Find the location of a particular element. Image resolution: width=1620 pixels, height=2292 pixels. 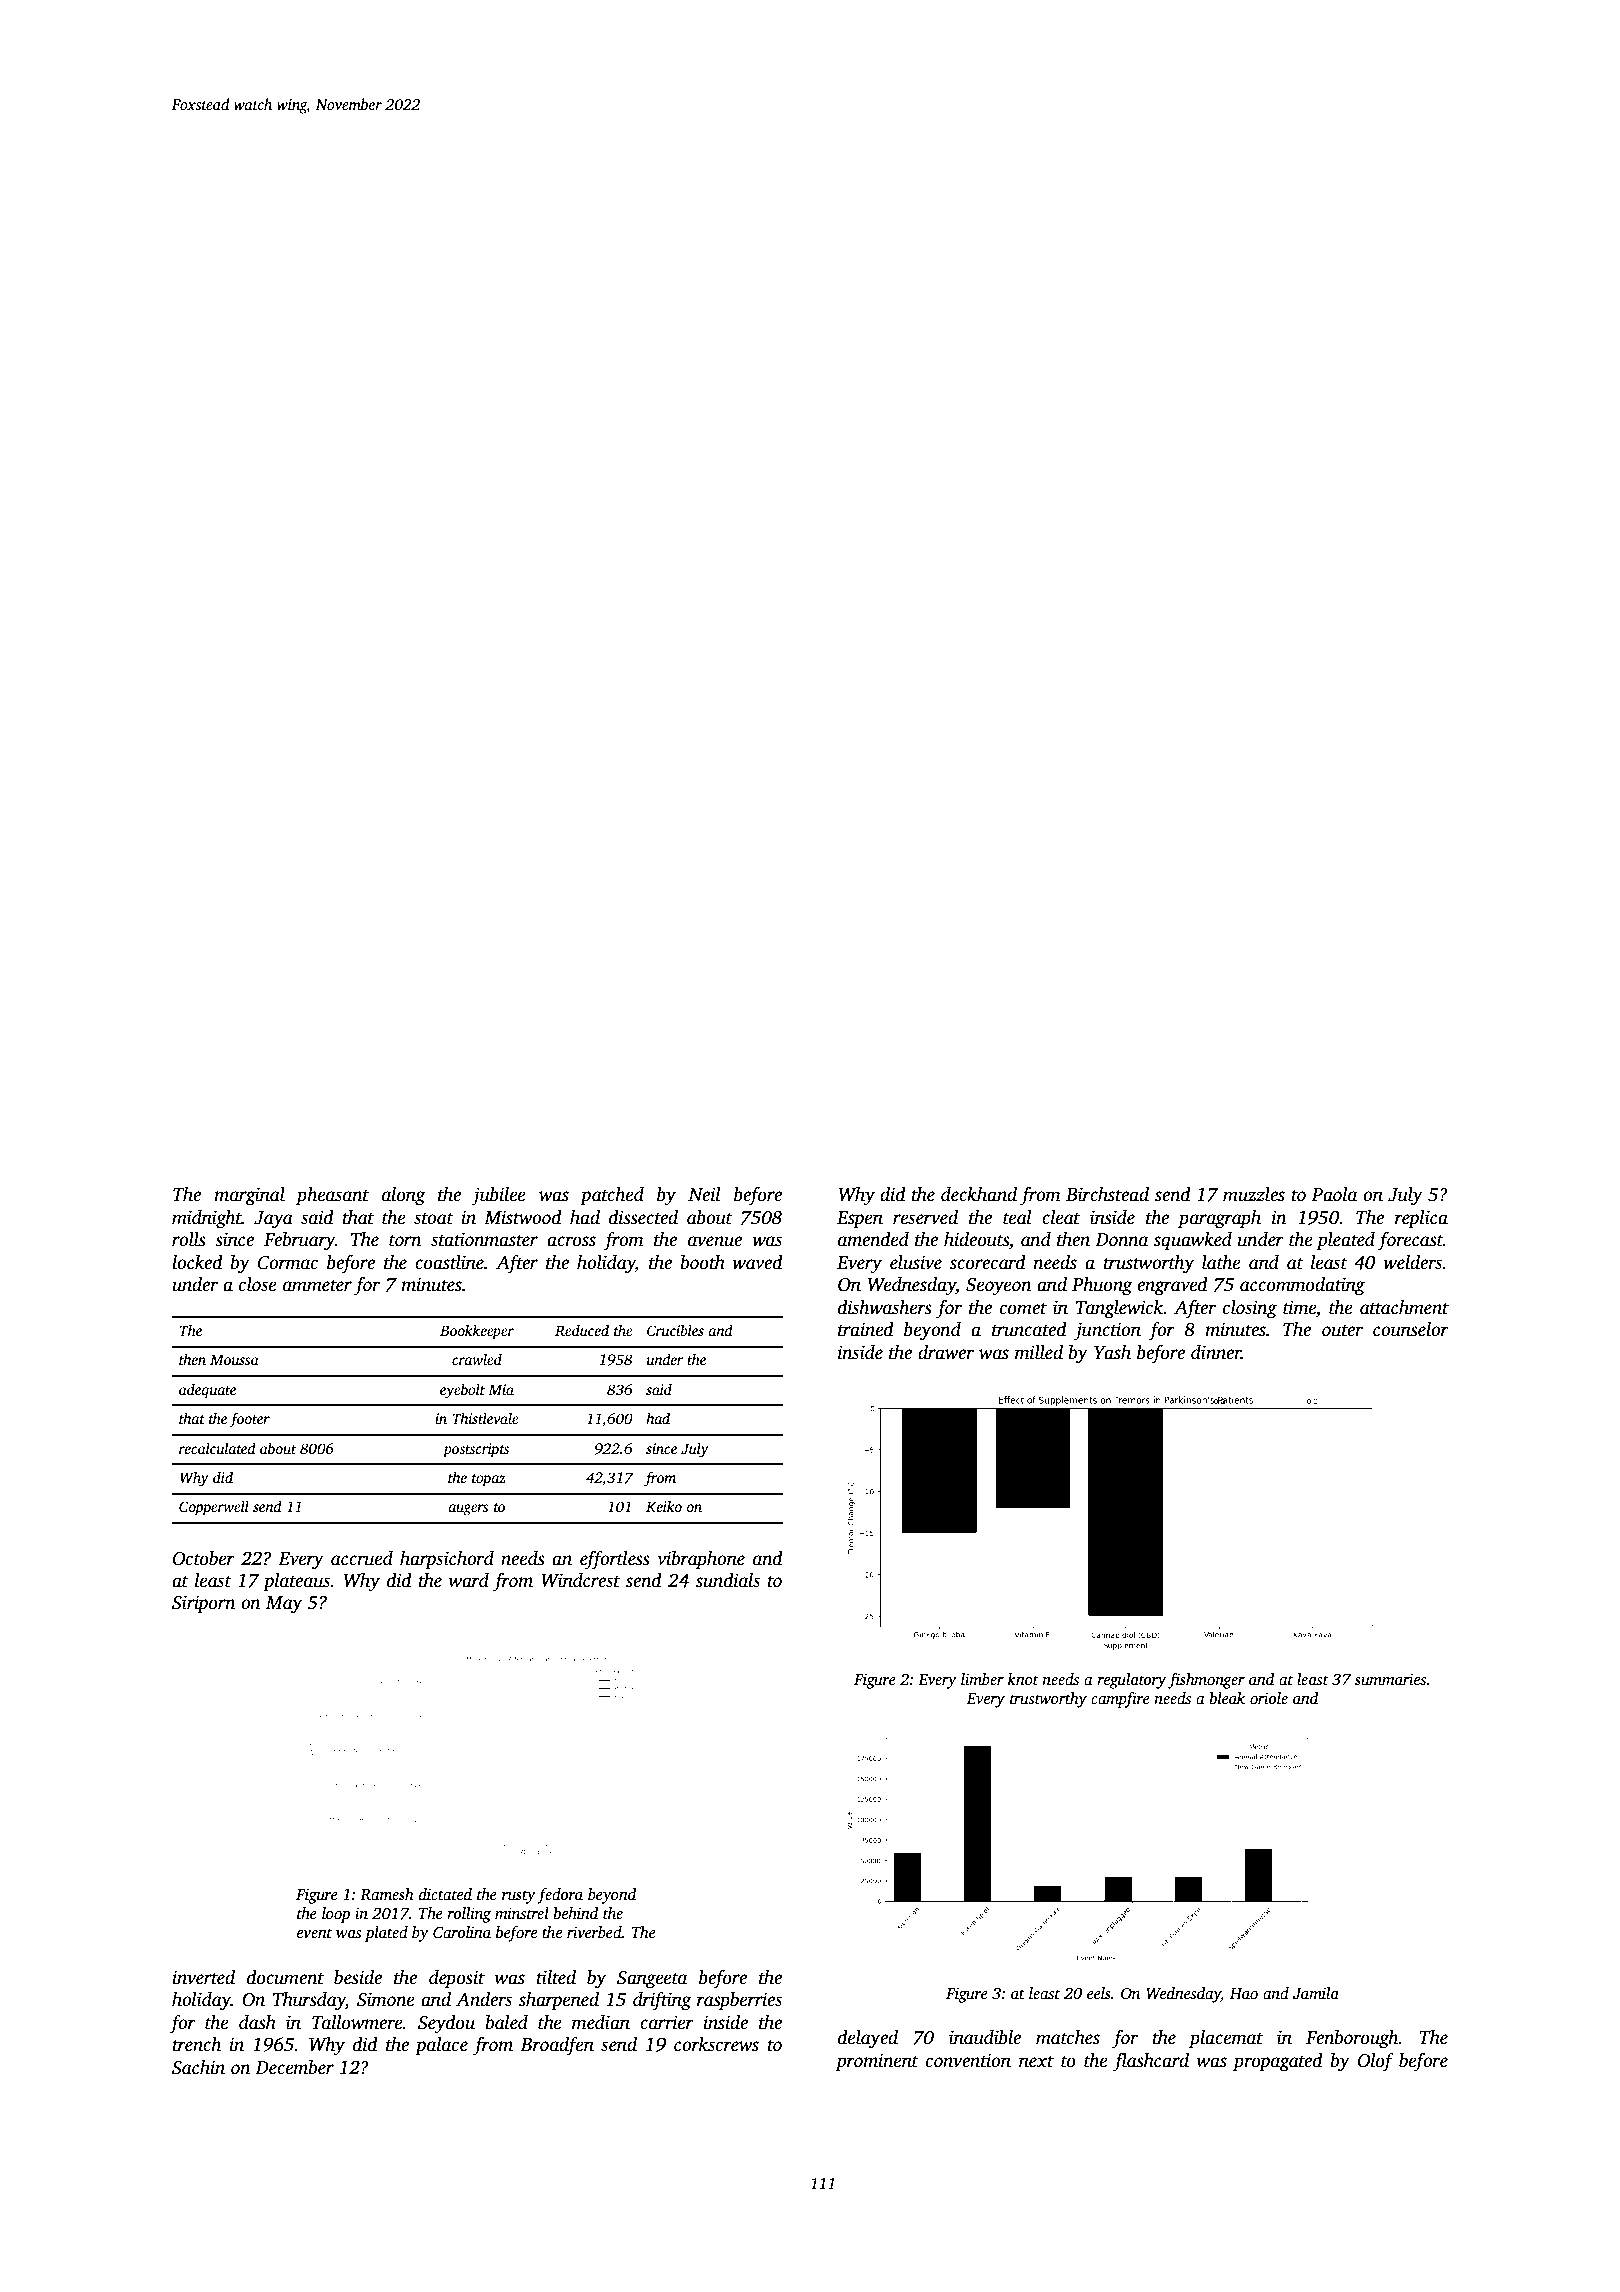

Tallowmere is located at coordinates (357, 2022).
